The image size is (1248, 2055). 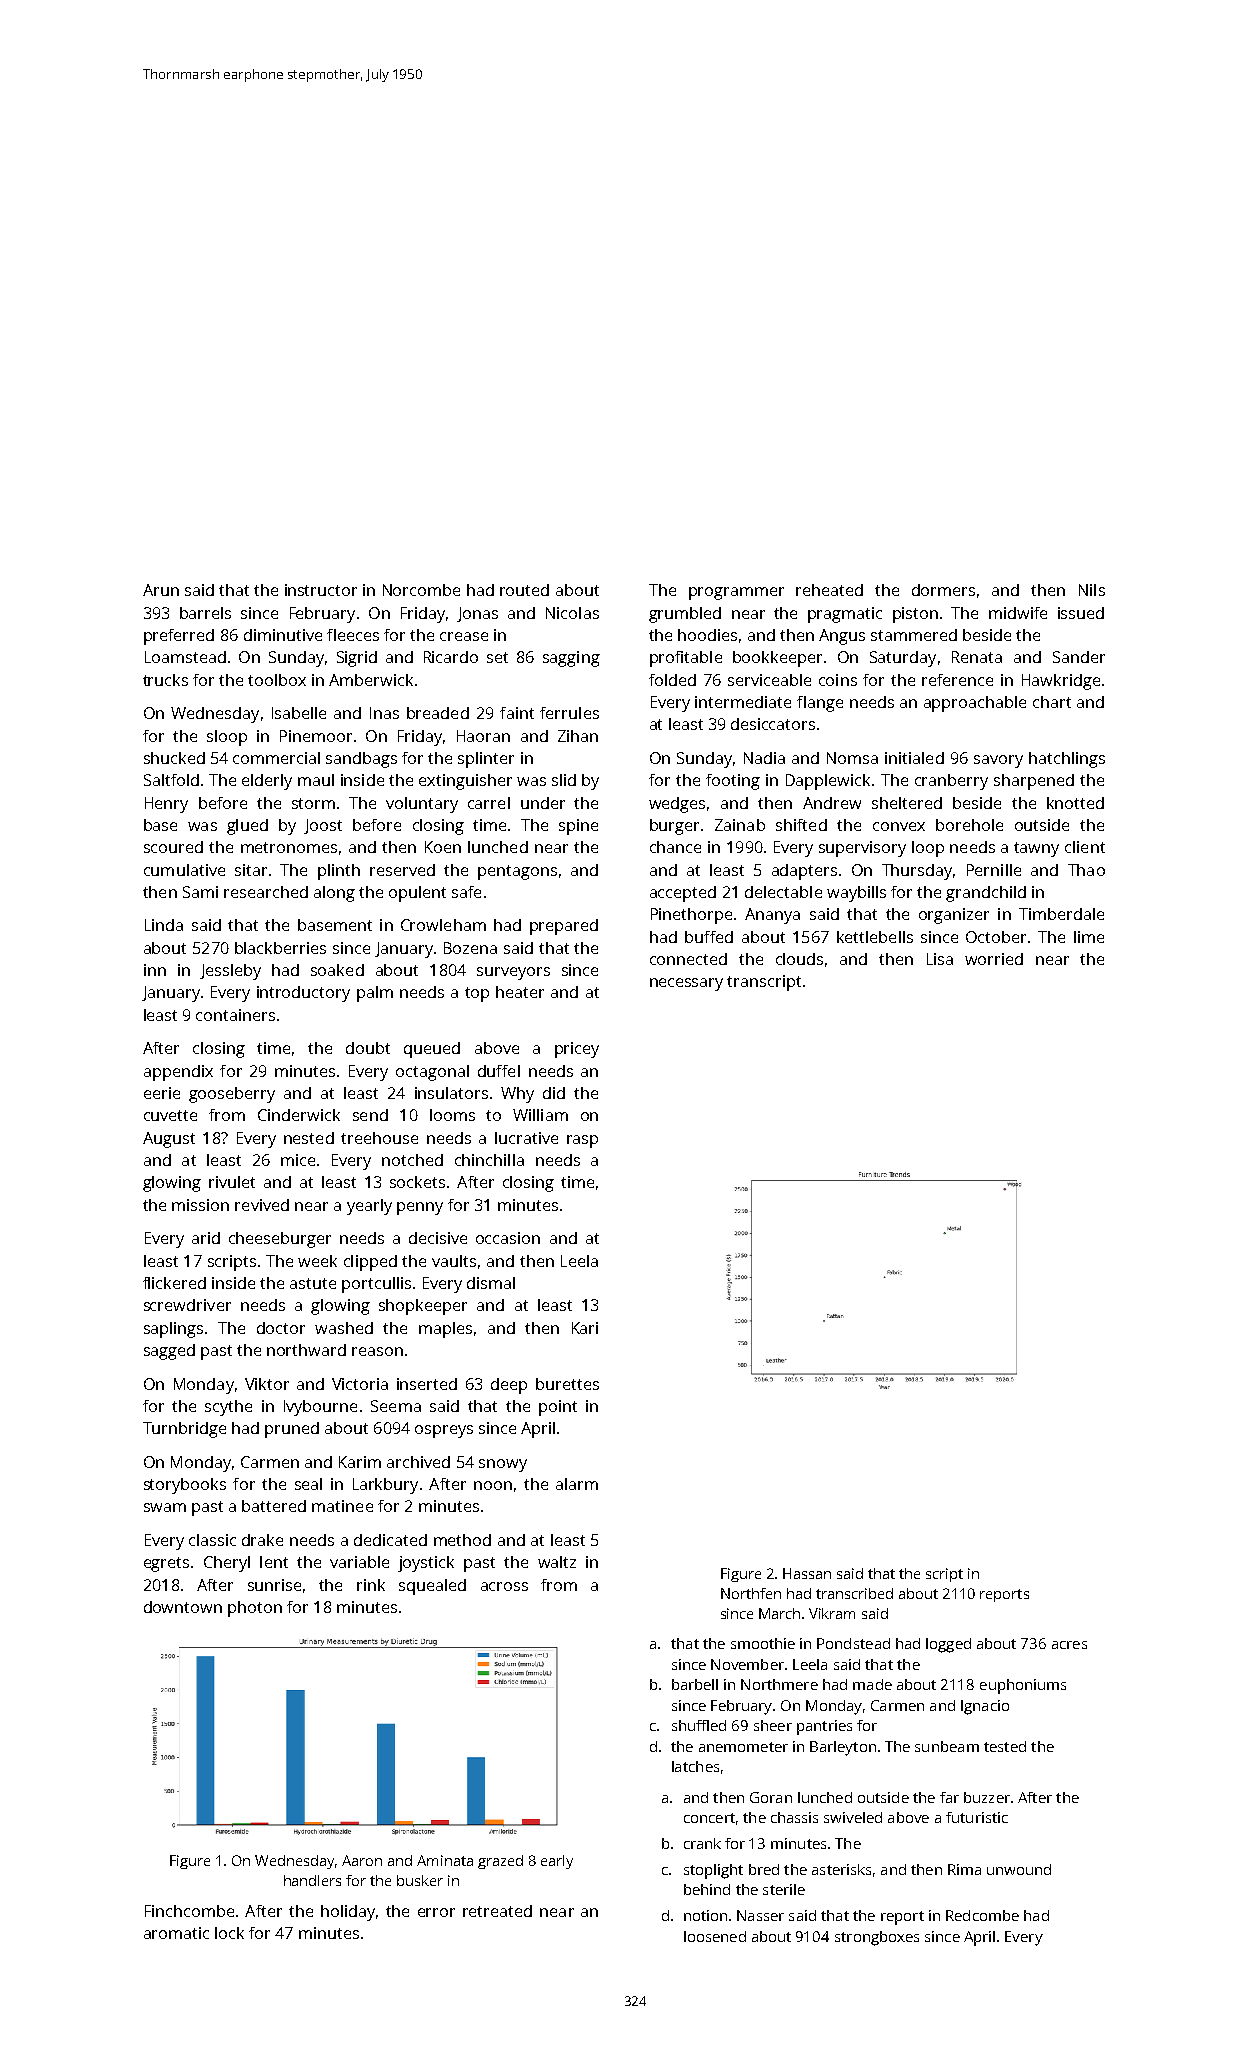 What do you see at coordinates (994, 959) in the image?
I see `worried` at bounding box center [994, 959].
